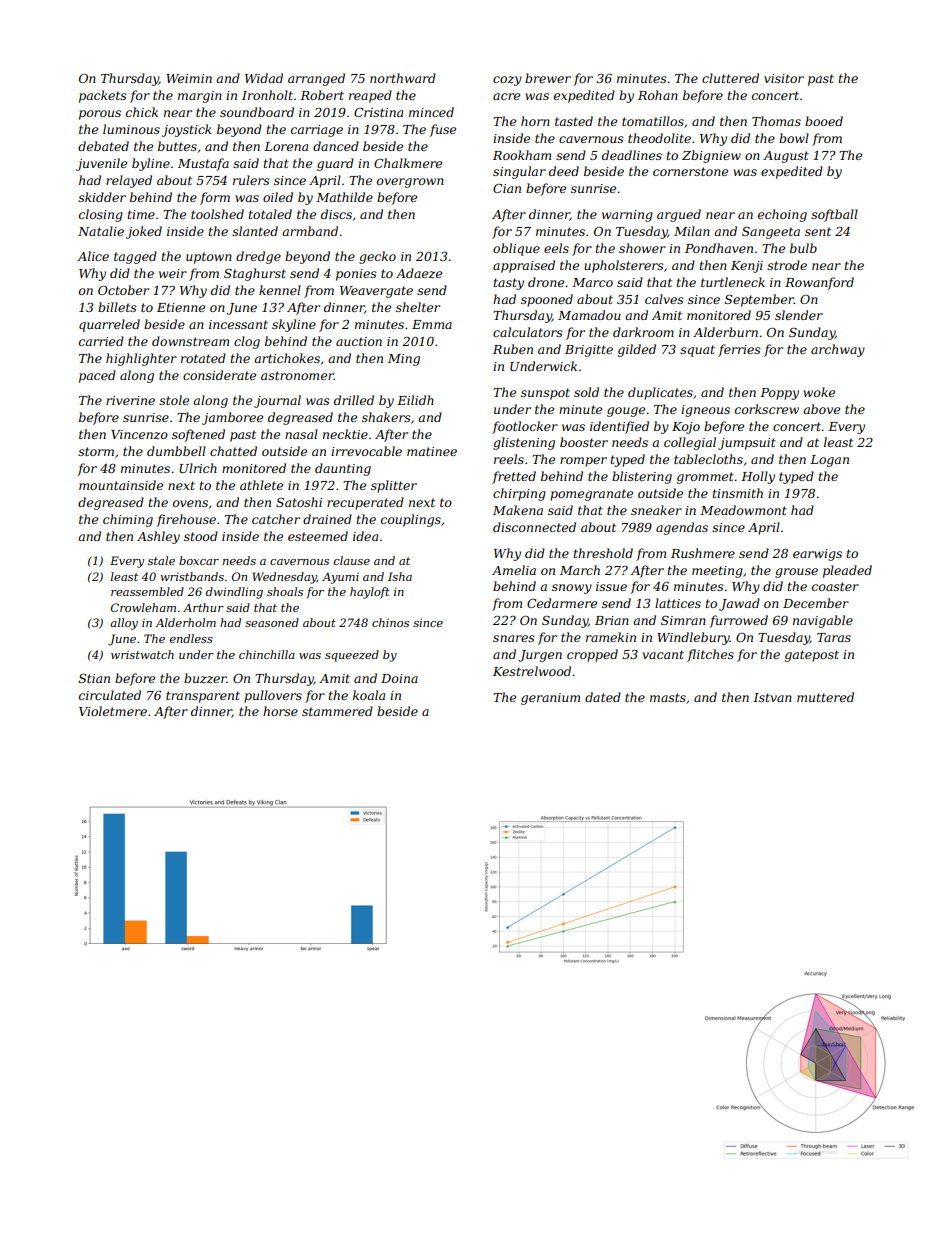 The width and height of the screenshot is (952, 1233). I want to click on irrevocable, so click(366, 451).
